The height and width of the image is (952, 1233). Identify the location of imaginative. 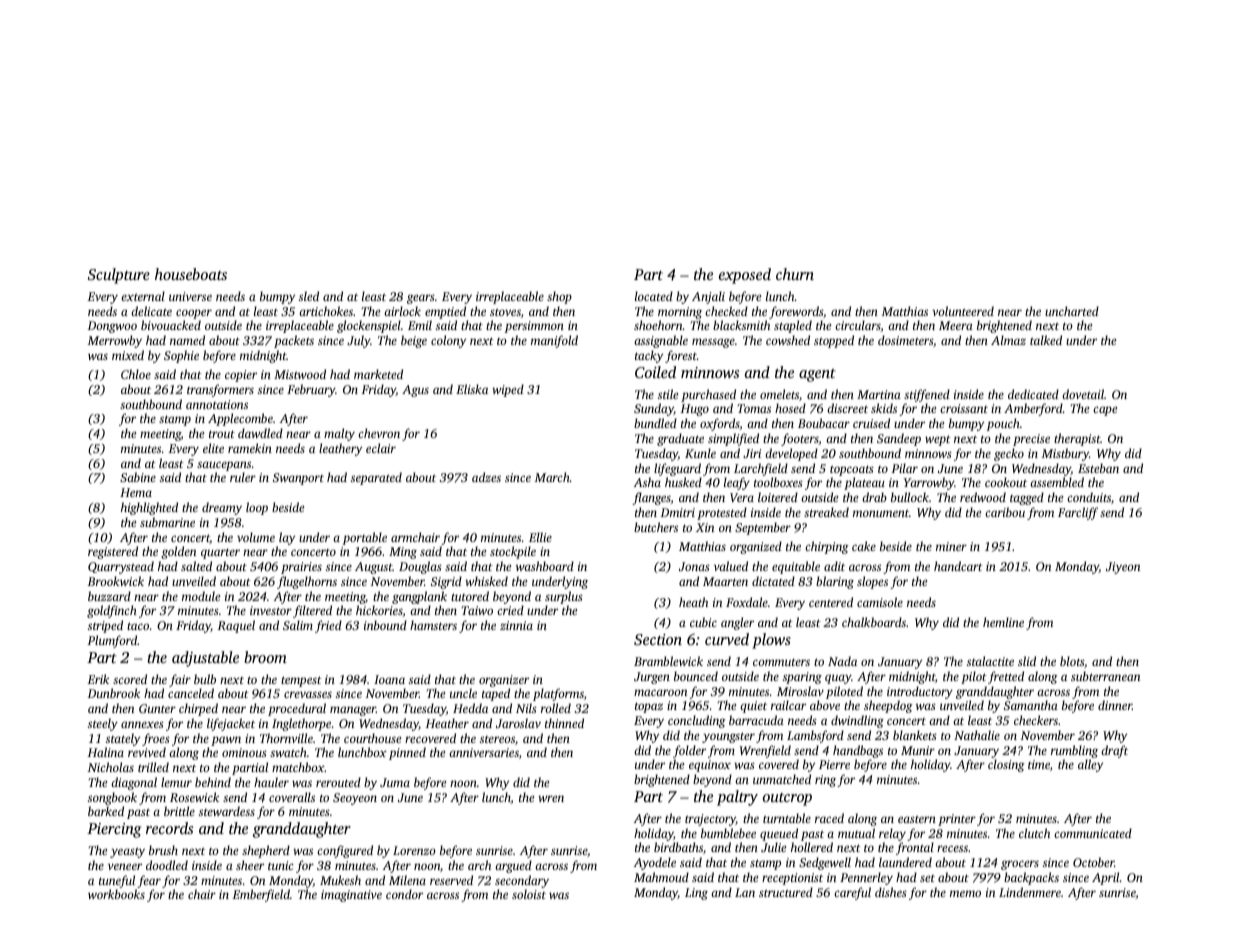
(351, 896).
